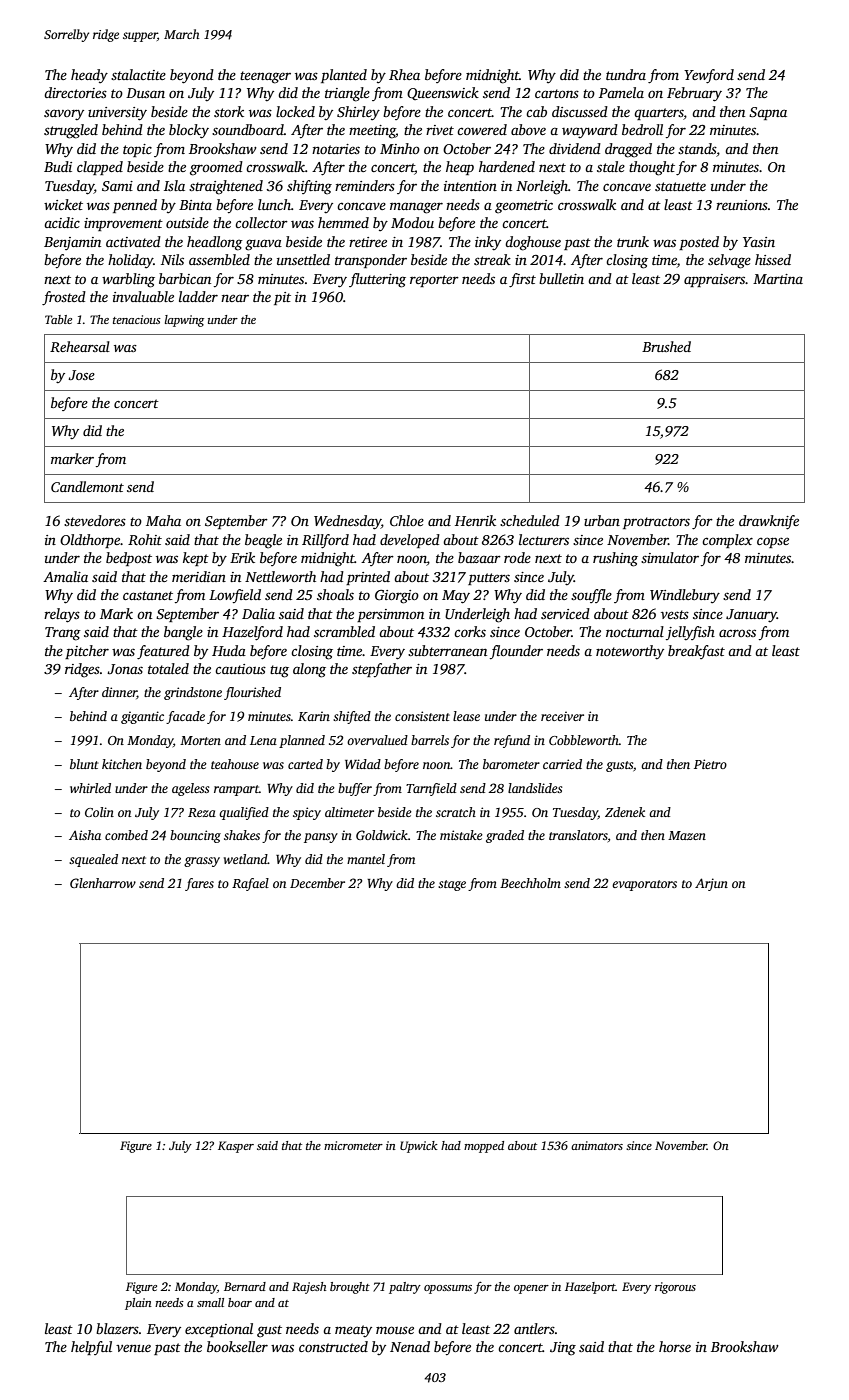  What do you see at coordinates (87, 486) in the screenshot?
I see `Candlemont` at bounding box center [87, 486].
